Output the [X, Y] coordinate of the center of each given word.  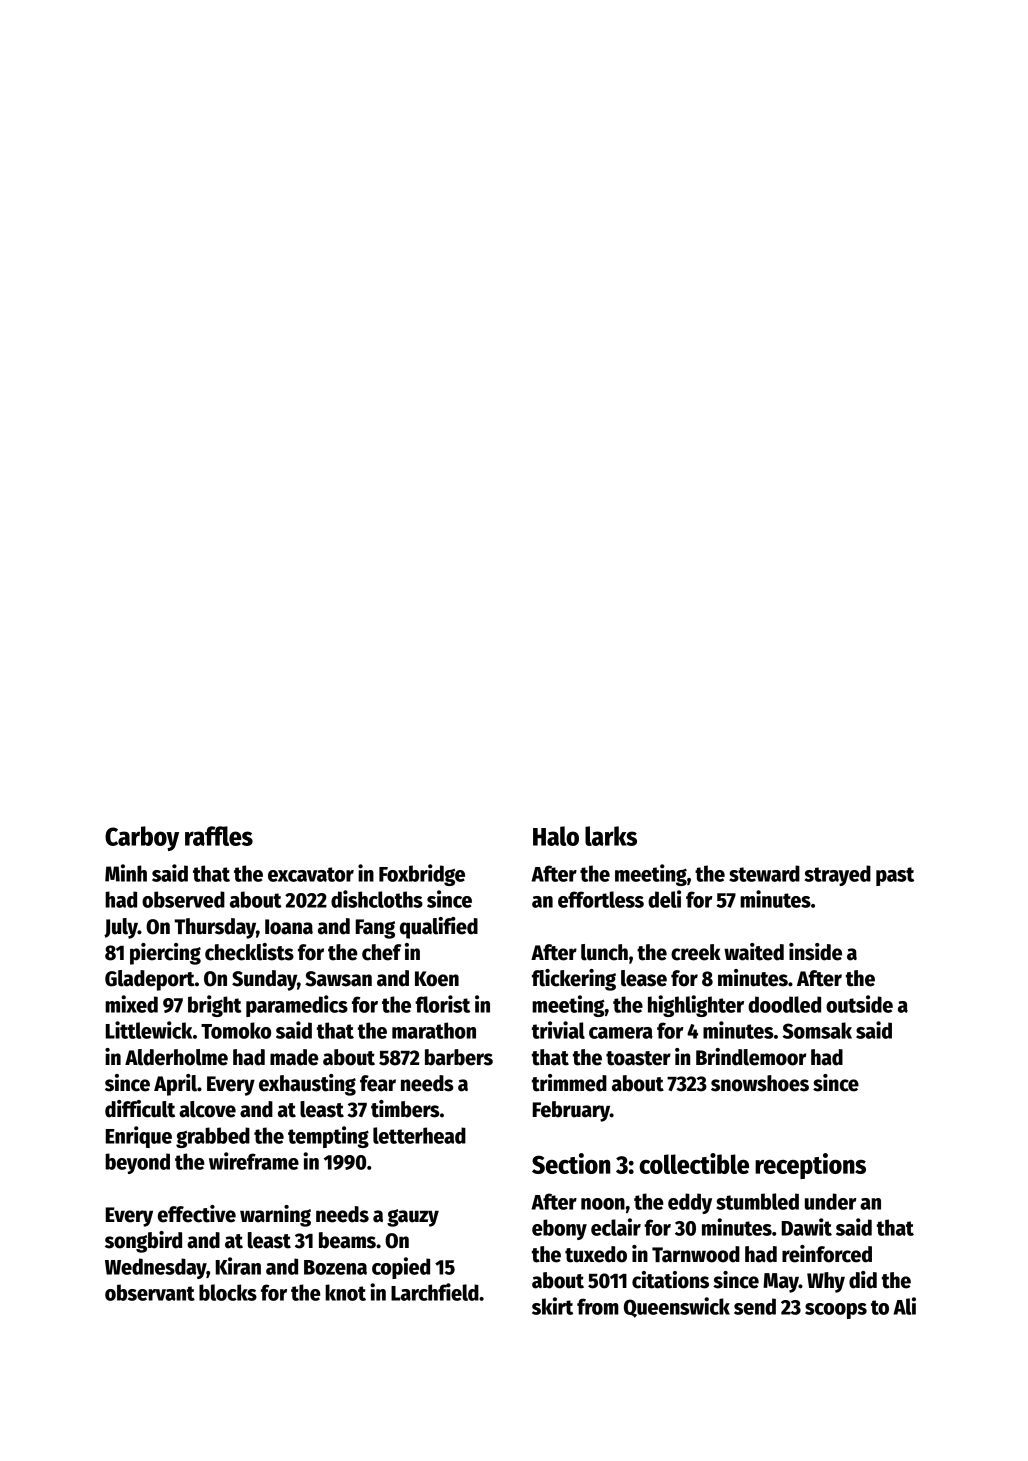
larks [611, 836]
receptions [810, 1166]
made [294, 1057]
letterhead [419, 1135]
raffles [219, 836]
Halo [556, 836]
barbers [459, 1057]
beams [347, 1240]
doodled [784, 1004]
